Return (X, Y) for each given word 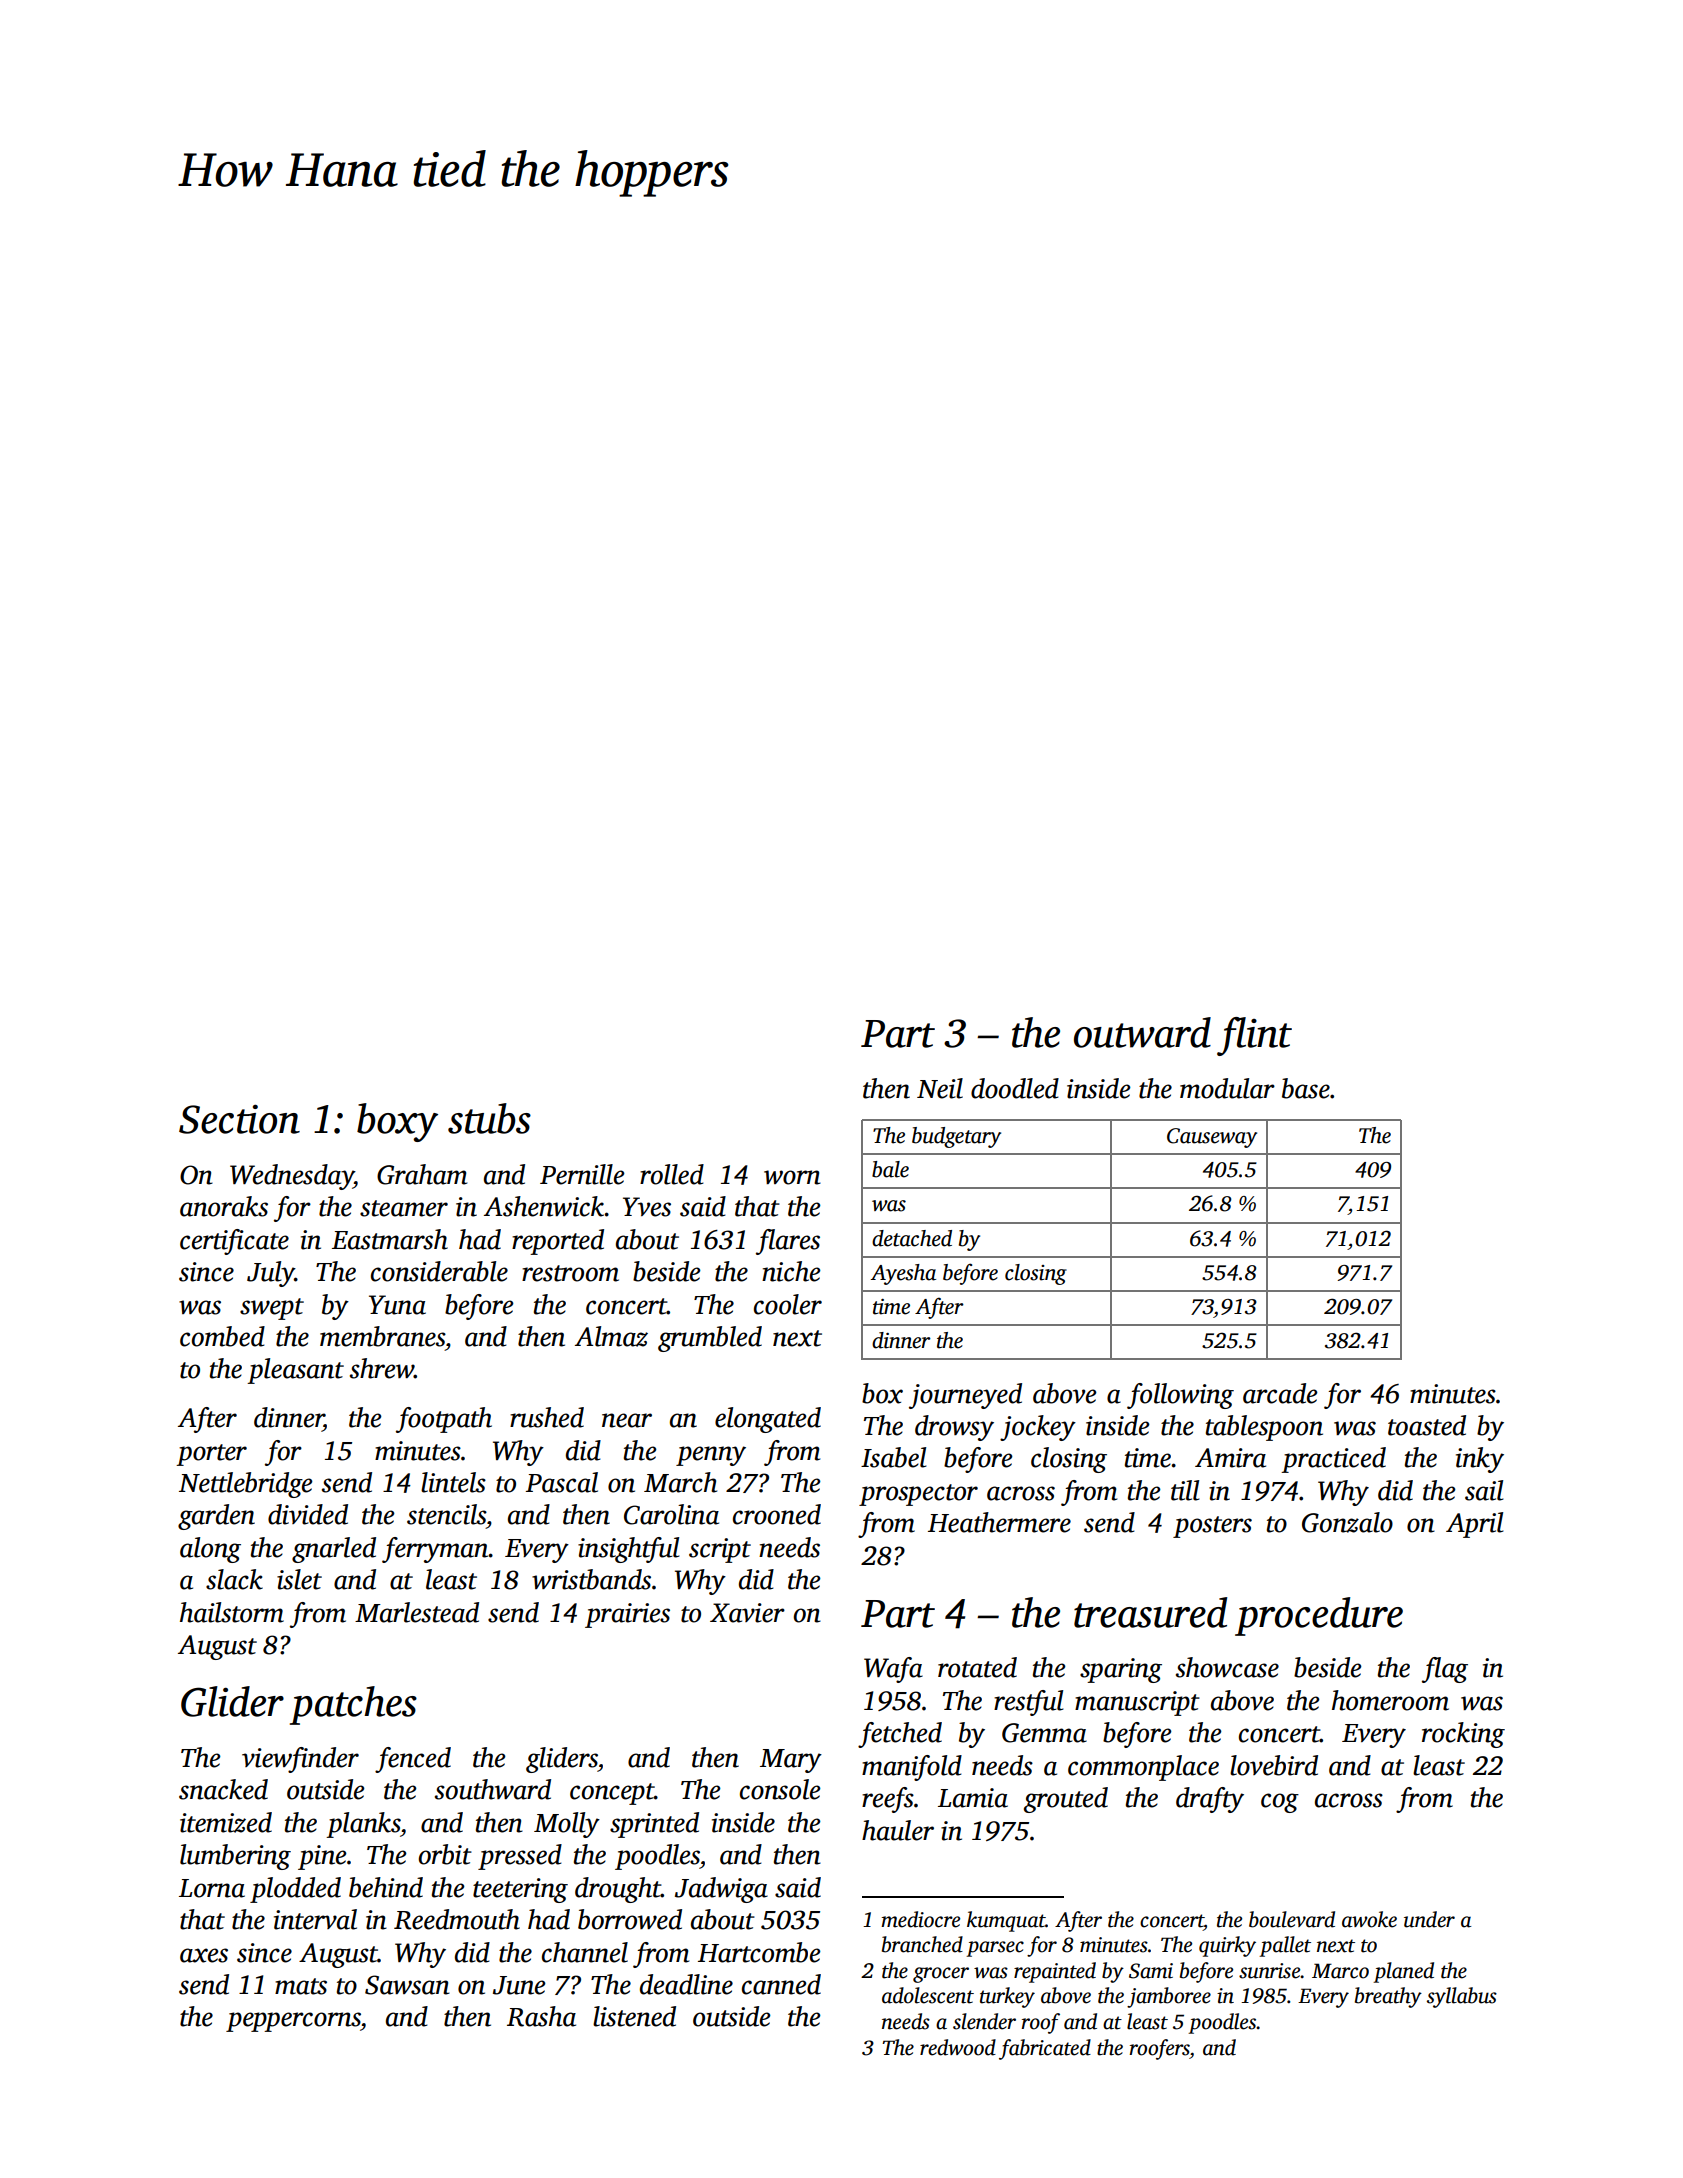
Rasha (541, 2016)
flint (1254, 1036)
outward (1142, 1032)
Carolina (671, 1514)
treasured (1150, 1612)
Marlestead (417, 1612)
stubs (489, 1118)
